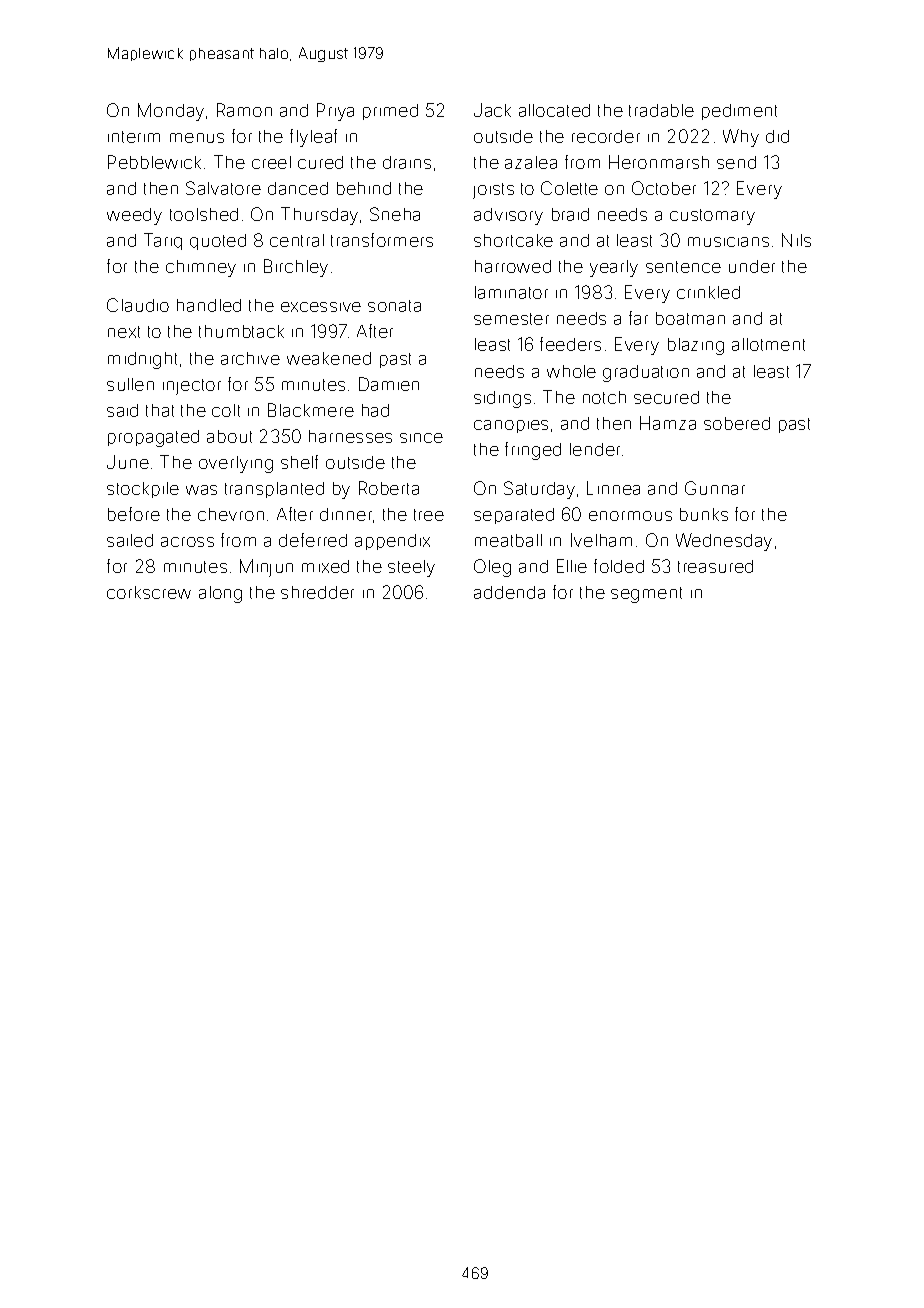  What do you see at coordinates (571, 371) in the screenshot?
I see `whole` at bounding box center [571, 371].
